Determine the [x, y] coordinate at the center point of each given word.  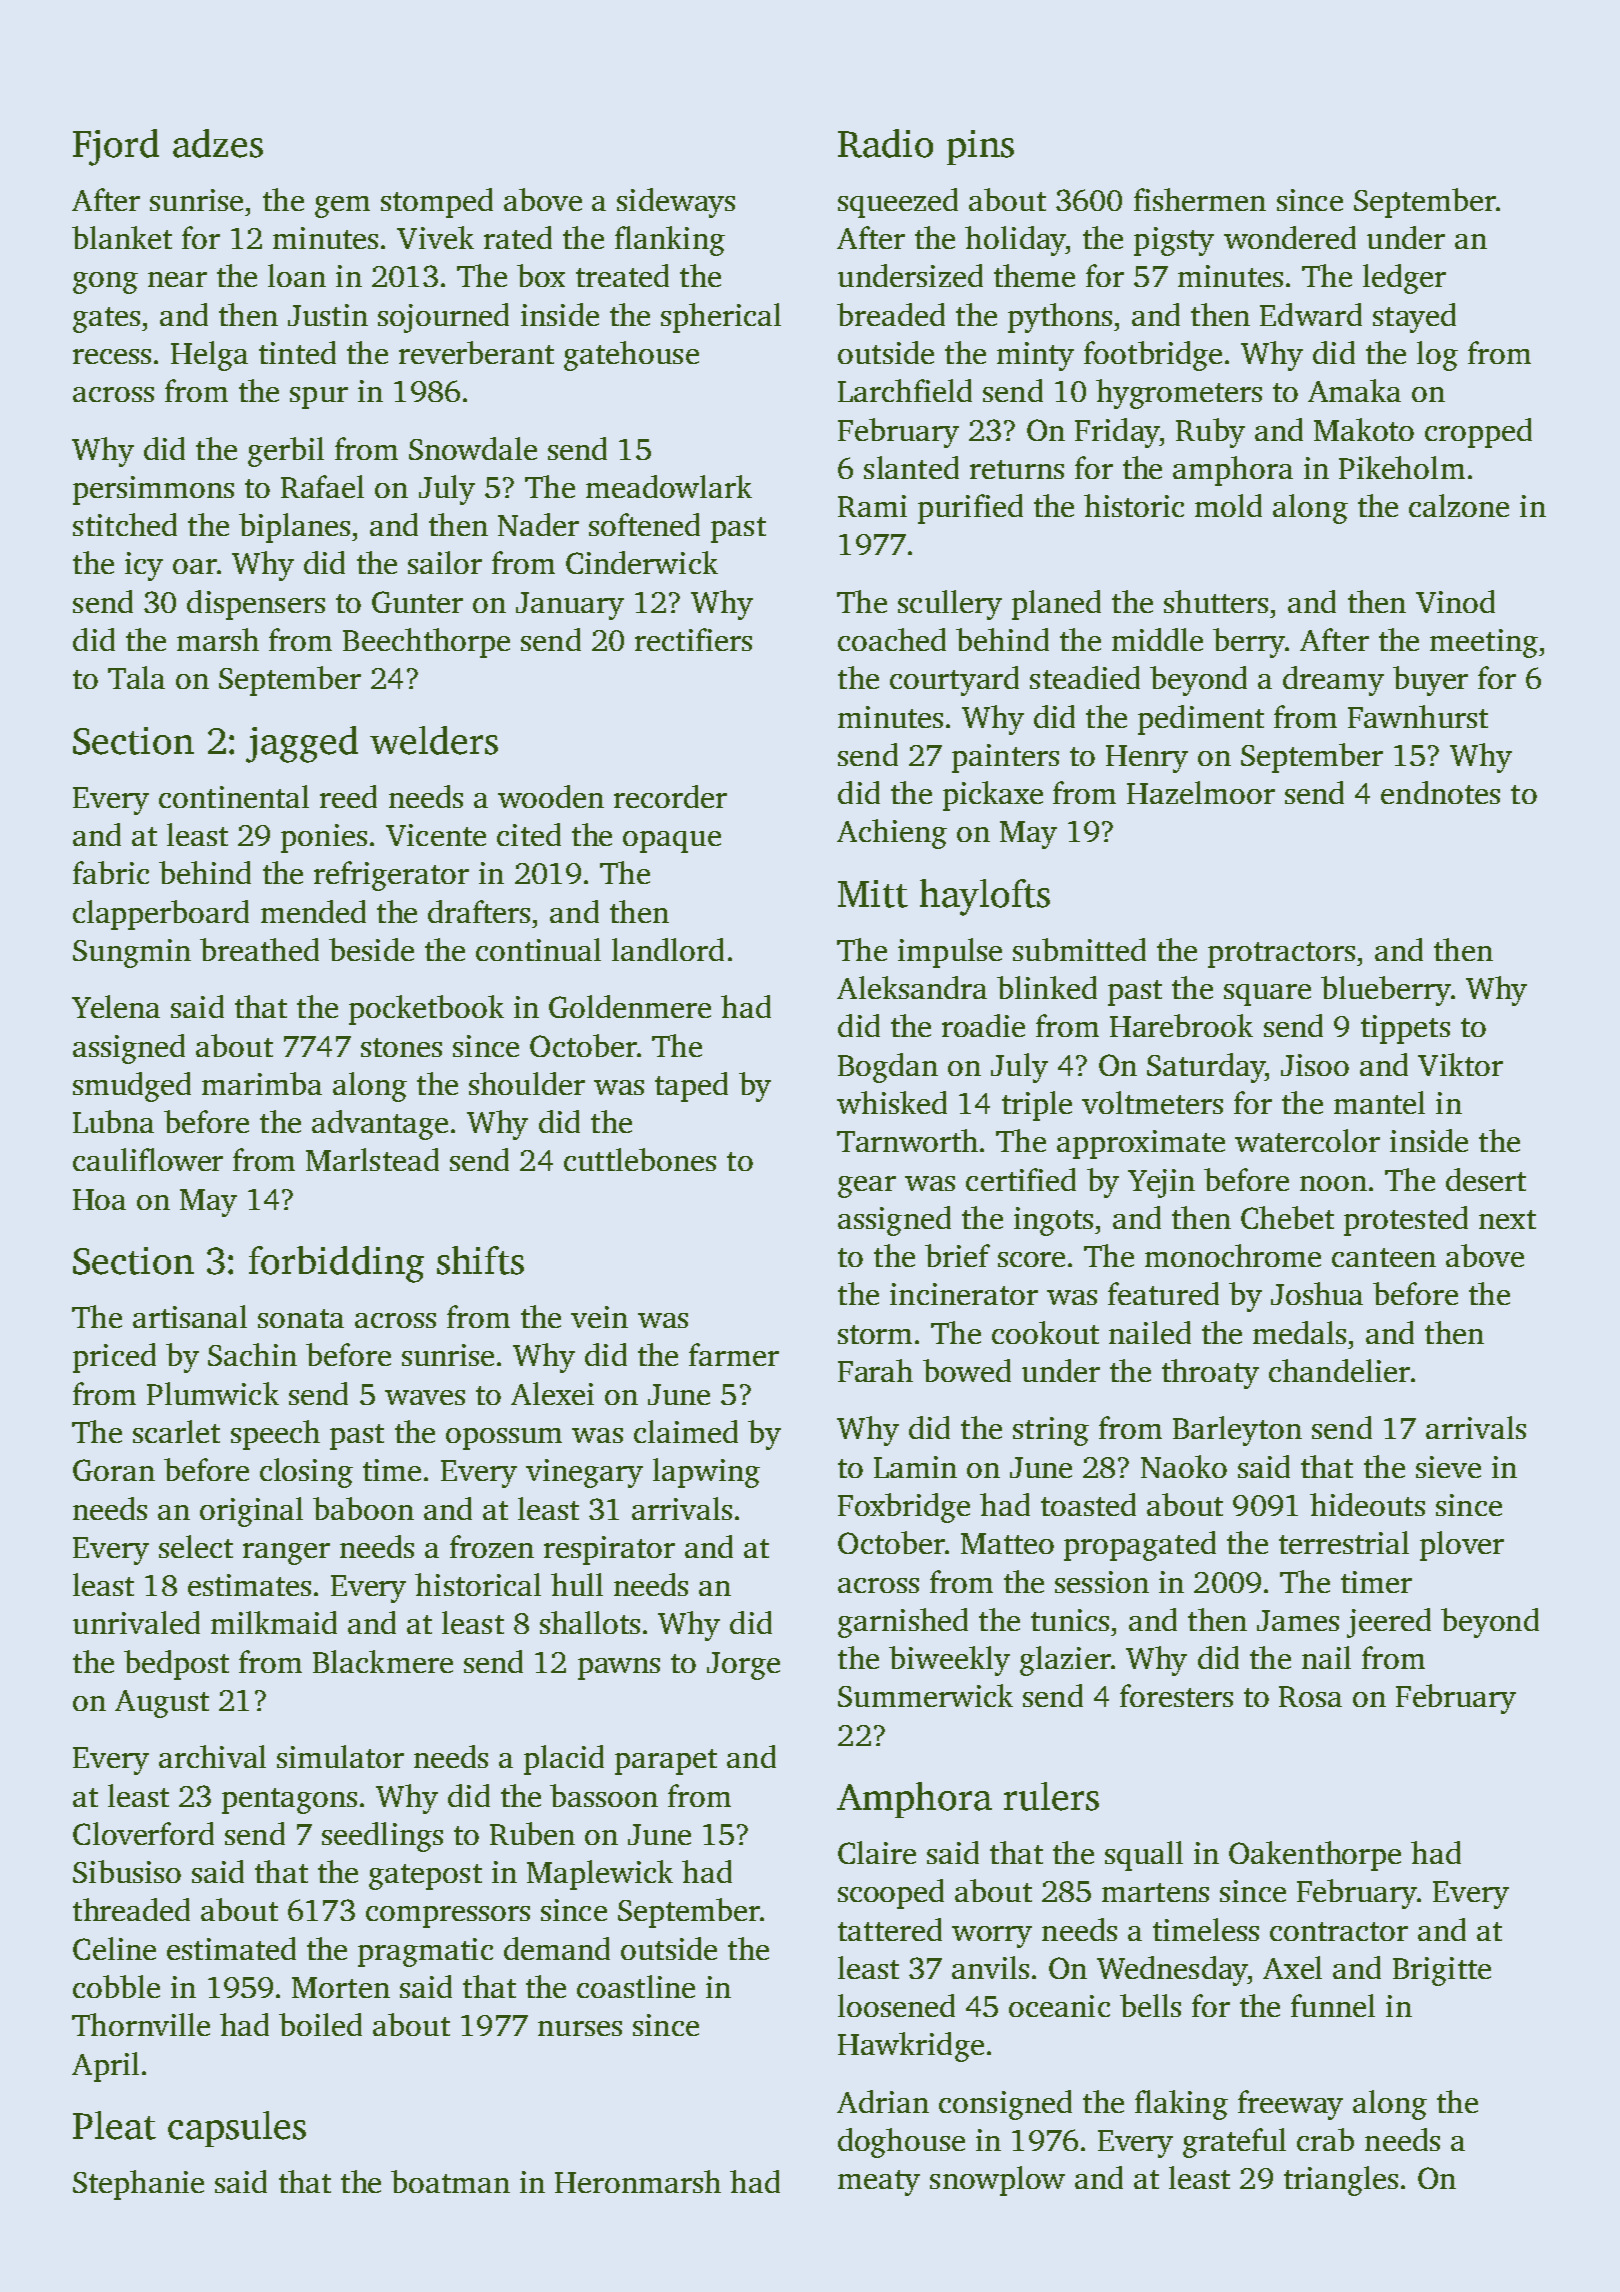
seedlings [382, 1837]
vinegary [584, 1473]
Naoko [1184, 1466]
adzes [218, 143]
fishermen [1200, 199]
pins [980, 147]
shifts [480, 1260]
